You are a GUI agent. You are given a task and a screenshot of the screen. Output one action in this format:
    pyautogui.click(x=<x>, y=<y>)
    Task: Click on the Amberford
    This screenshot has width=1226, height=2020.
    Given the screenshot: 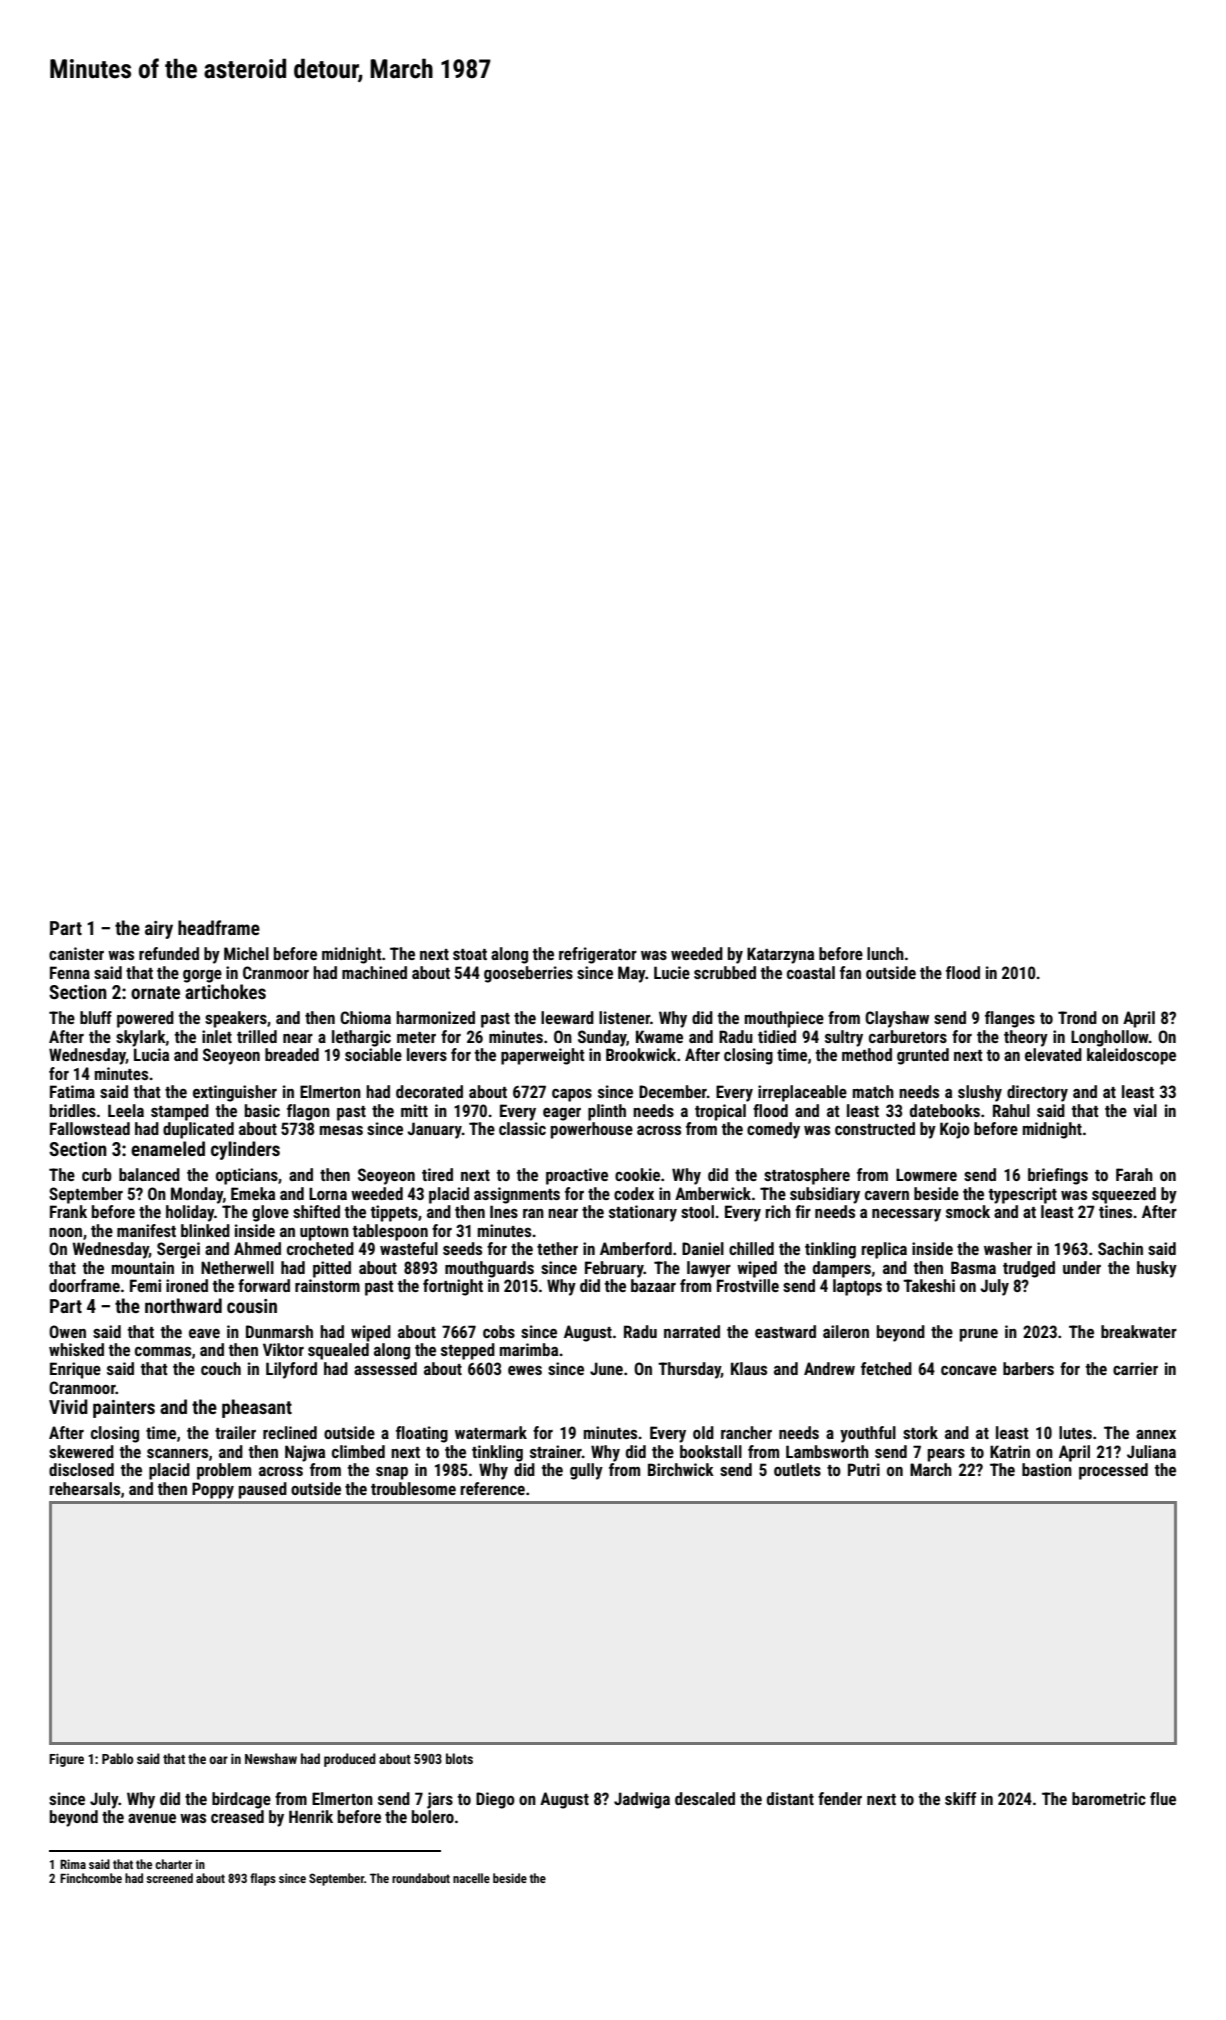 What is the action you would take?
    pyautogui.click(x=636, y=1248)
